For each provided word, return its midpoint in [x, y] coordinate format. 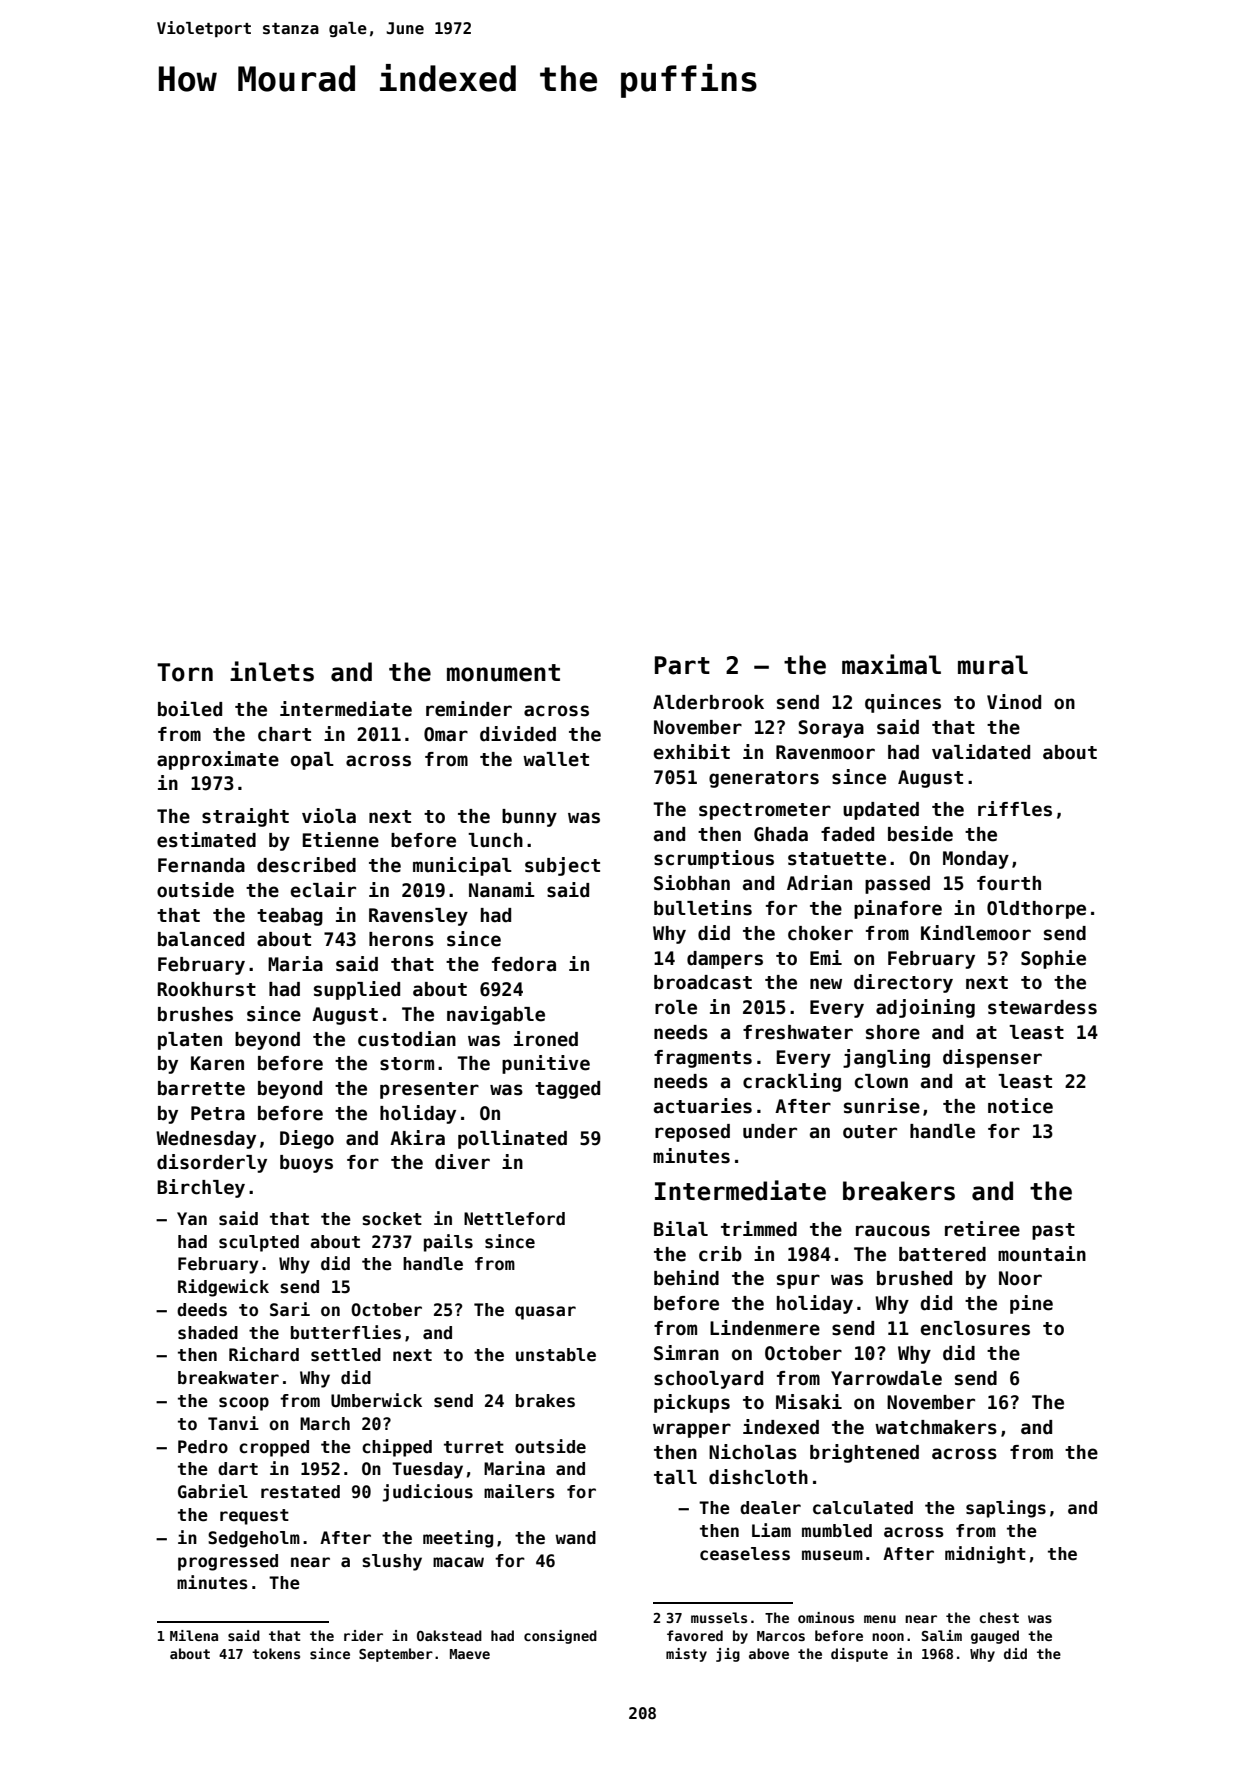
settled [346, 1355]
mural [993, 665]
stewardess [1042, 1007]
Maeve [470, 1654]
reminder [469, 709]
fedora [524, 964]
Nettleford [514, 1219]
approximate [218, 760]
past [1053, 1231]
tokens [276, 1653]
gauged [995, 1637]
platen [190, 1041]
